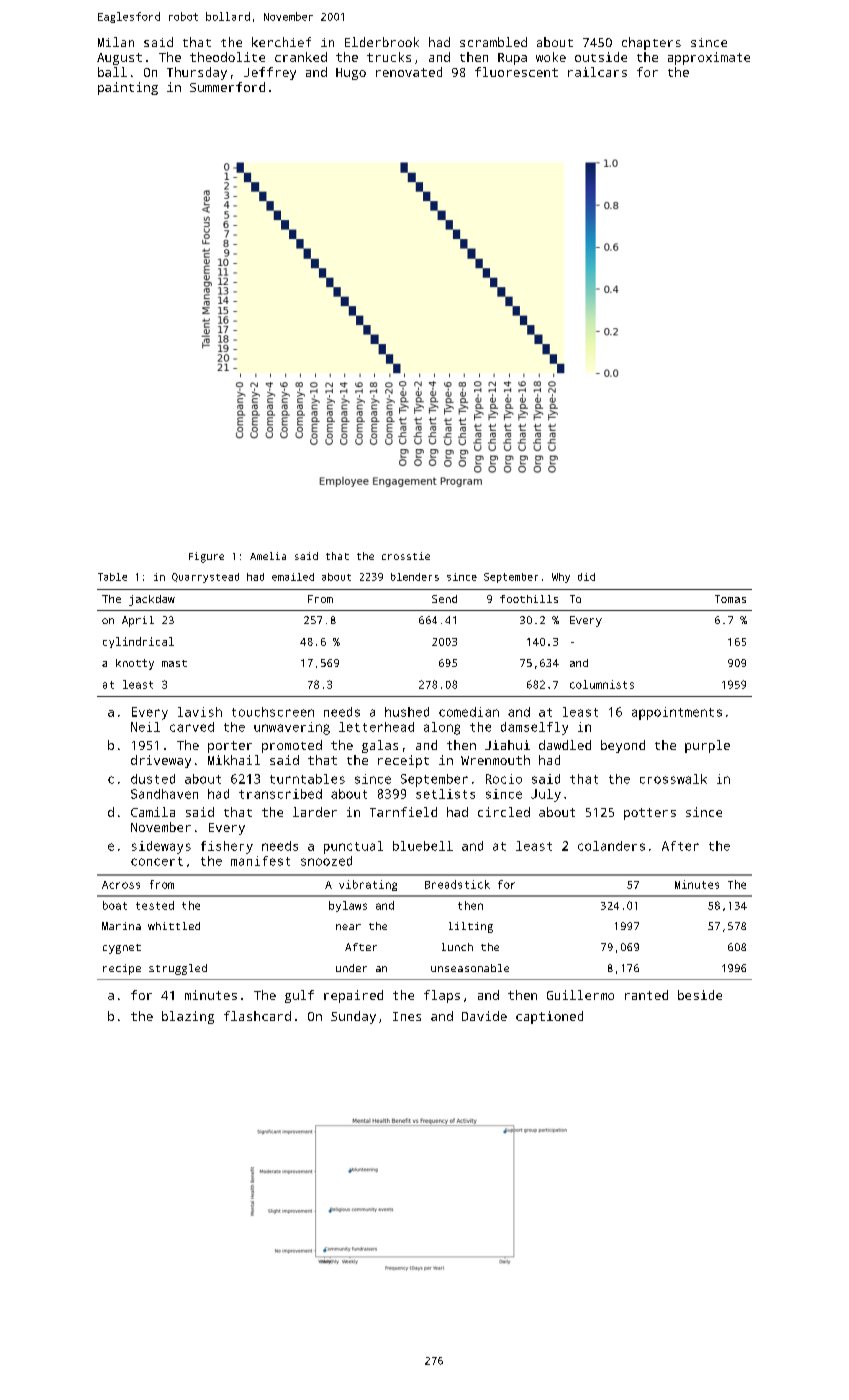 The image size is (849, 1400). What do you see at coordinates (227, 57) in the image?
I see `theodolite` at bounding box center [227, 57].
